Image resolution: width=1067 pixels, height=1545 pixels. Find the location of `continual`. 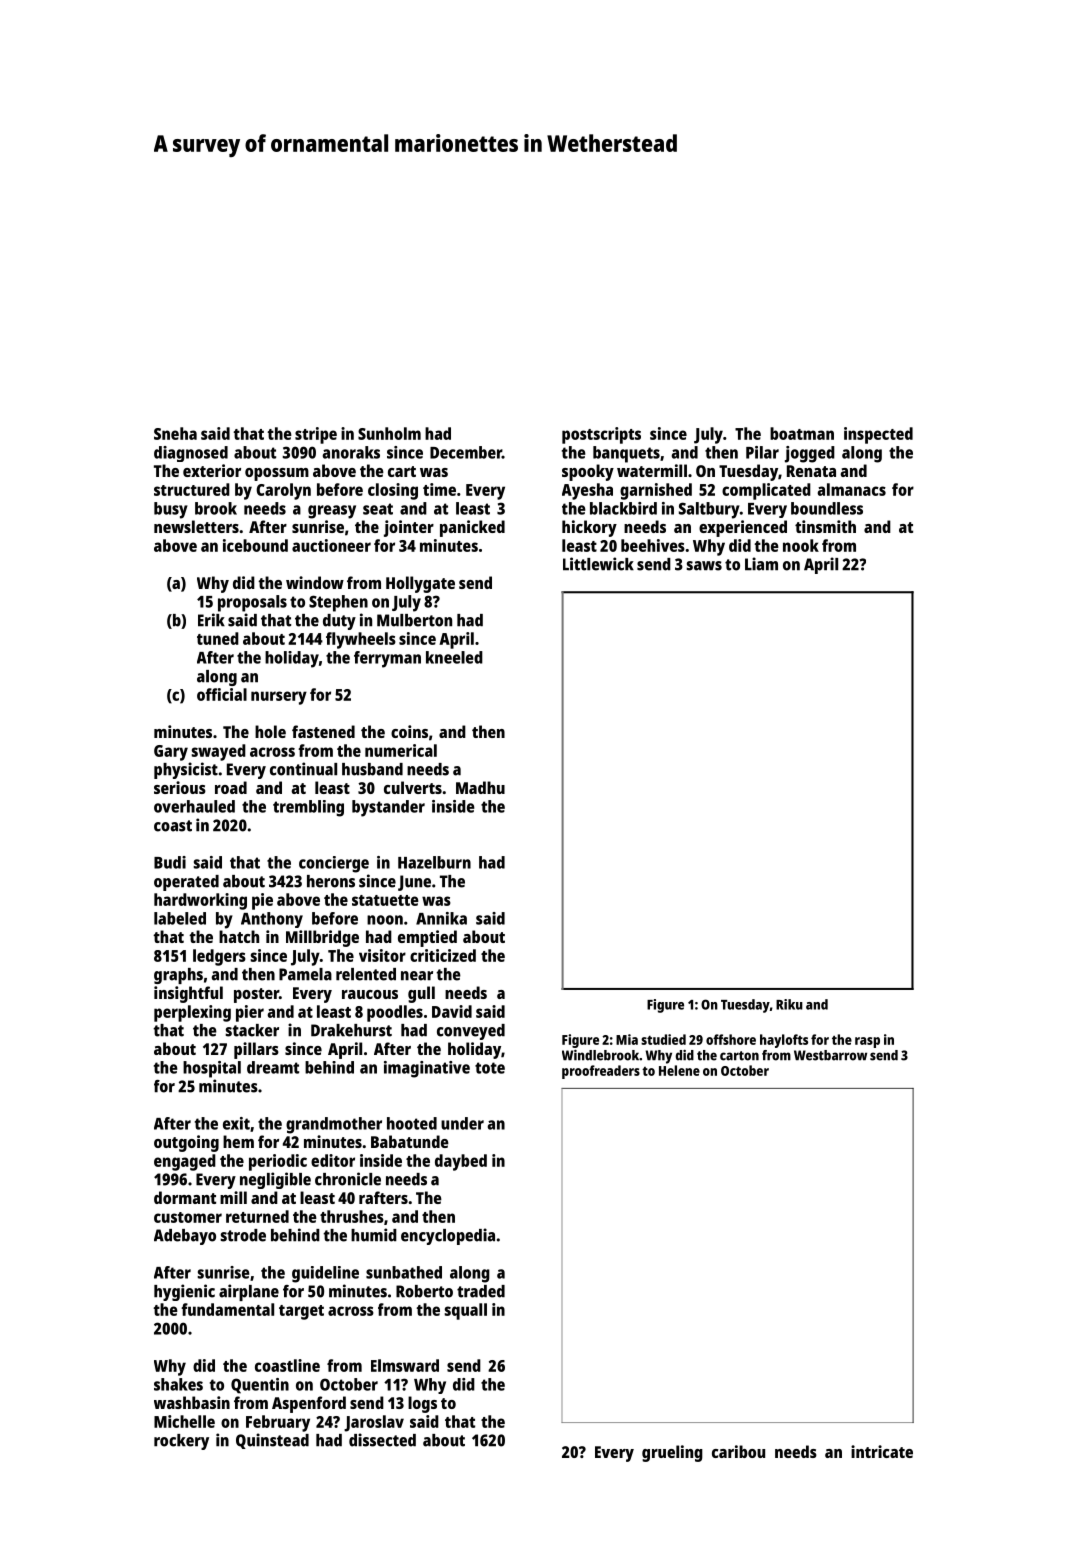

continual is located at coordinates (303, 769).
